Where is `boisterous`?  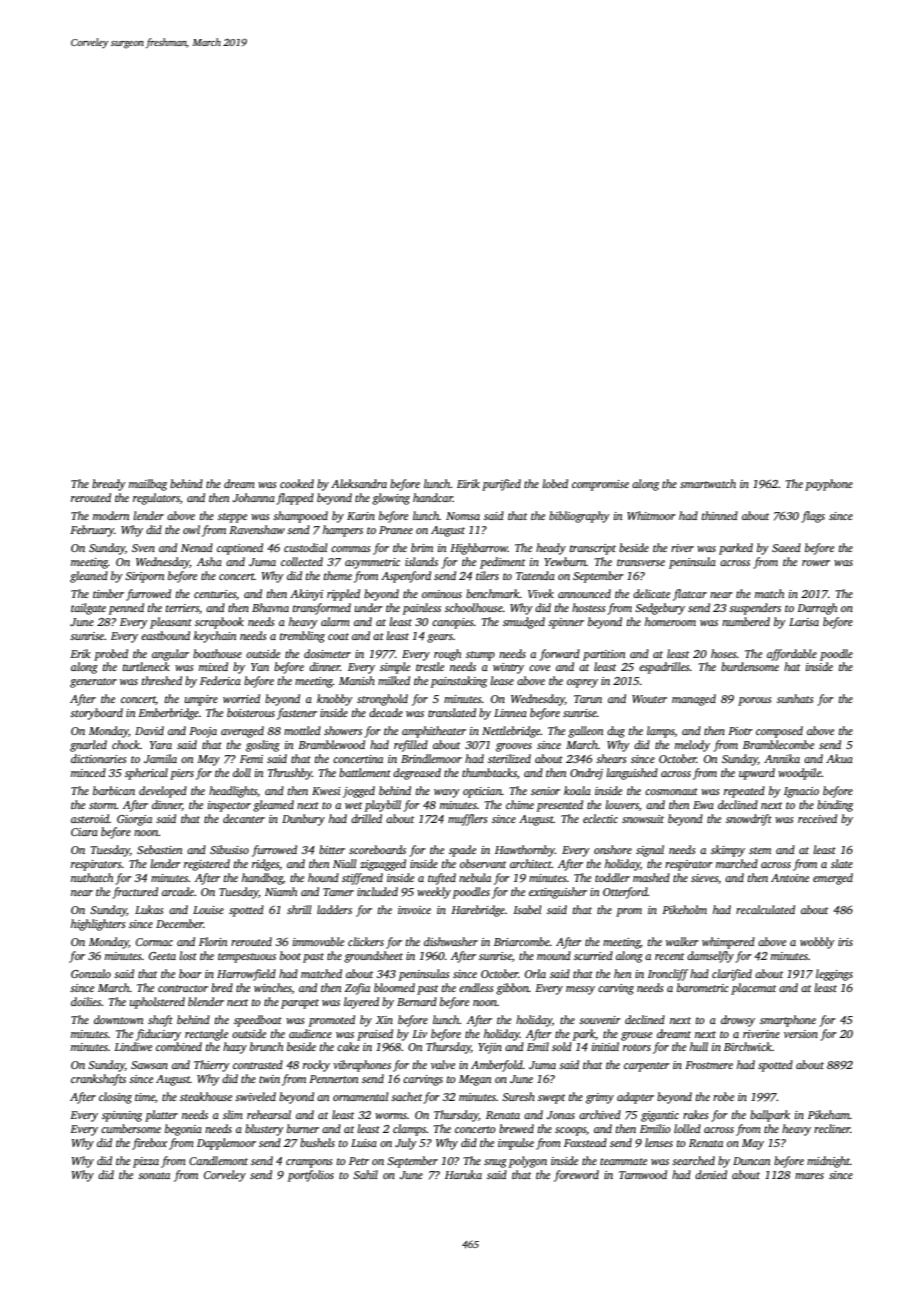 boisterous is located at coordinates (251, 712).
